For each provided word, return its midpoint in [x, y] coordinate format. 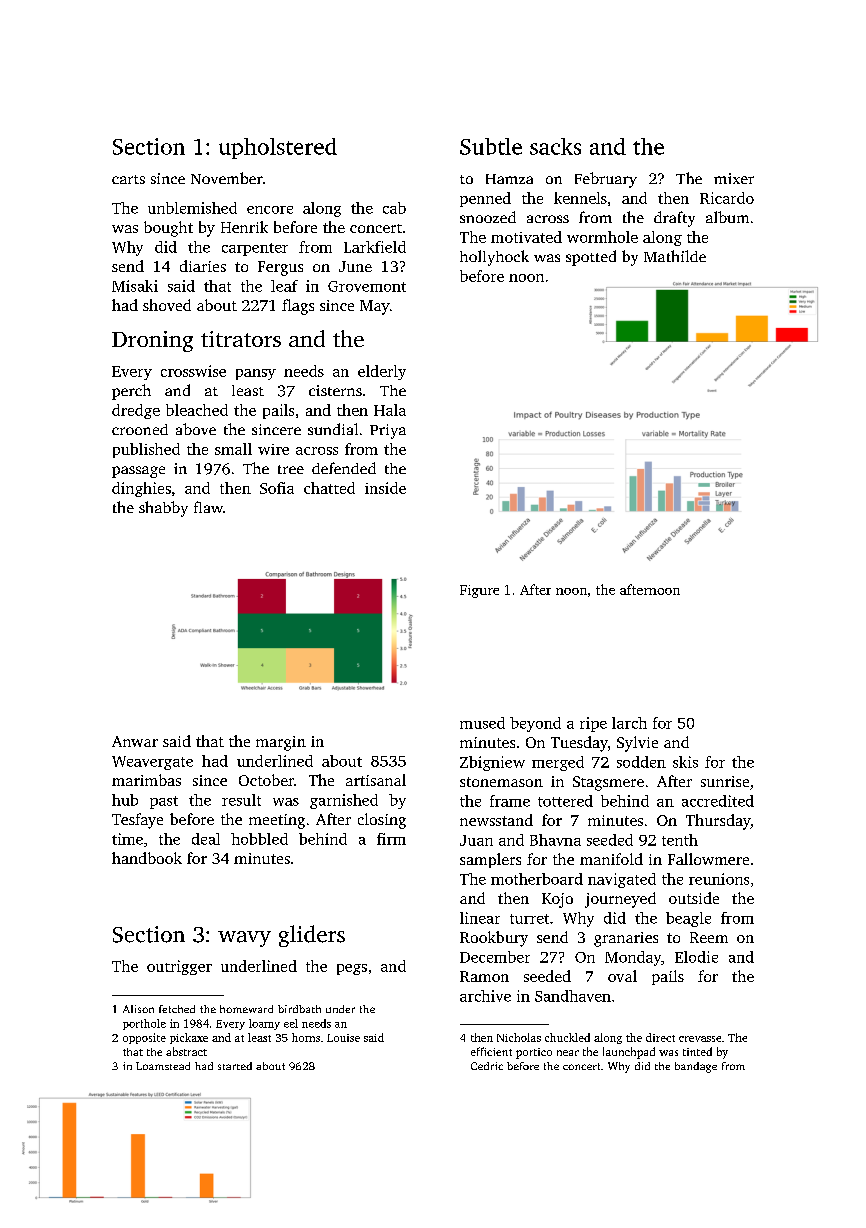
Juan [476, 840]
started [235, 1066]
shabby [163, 509]
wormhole [602, 237]
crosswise [193, 371]
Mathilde [675, 256]
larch [629, 723]
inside [385, 488]
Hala [390, 410]
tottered [565, 801]
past [164, 802]
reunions [719, 879]
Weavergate [152, 763]
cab [394, 208]
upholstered [278, 148]
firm [391, 839]
